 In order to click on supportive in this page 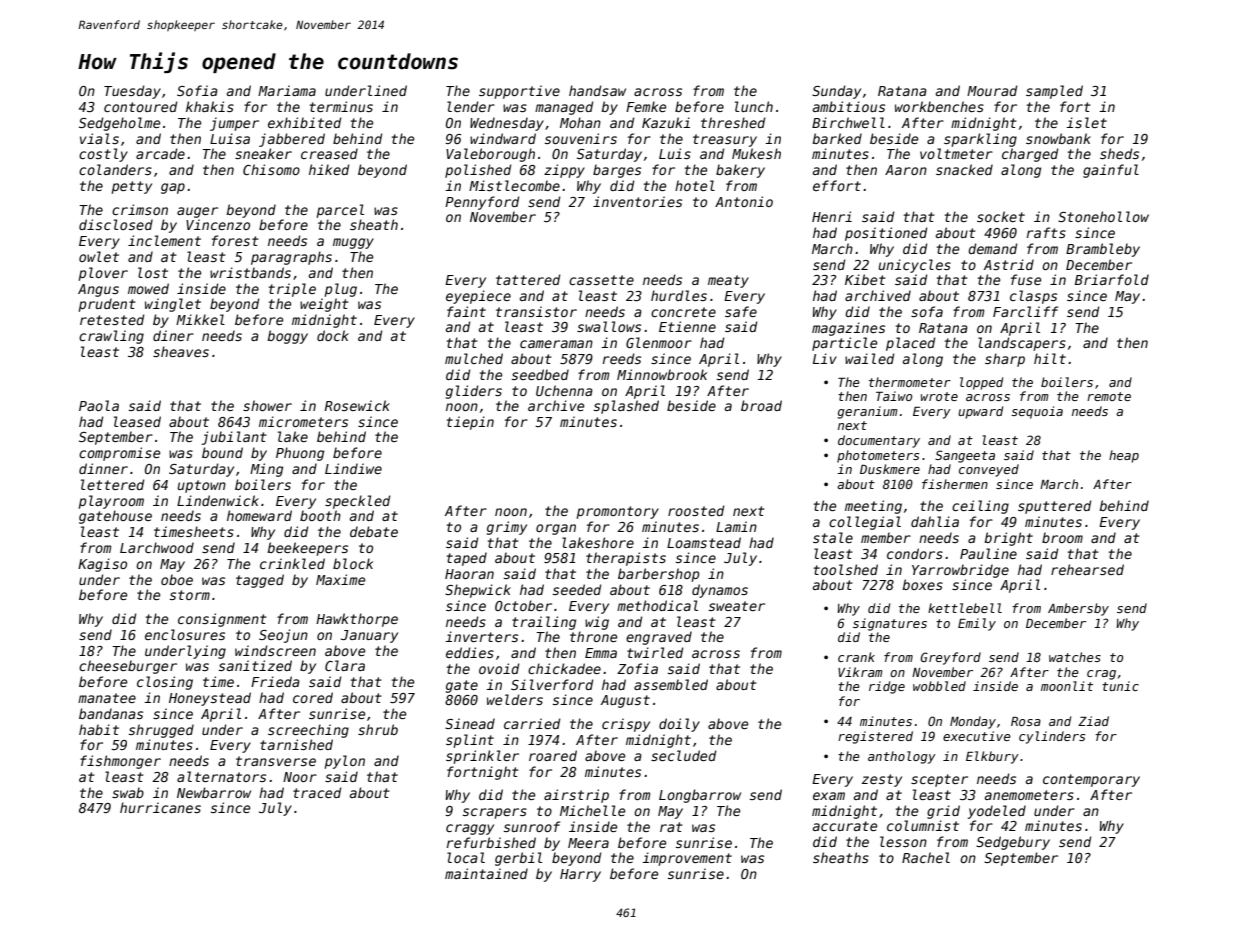, I will do `click(519, 92)`.
